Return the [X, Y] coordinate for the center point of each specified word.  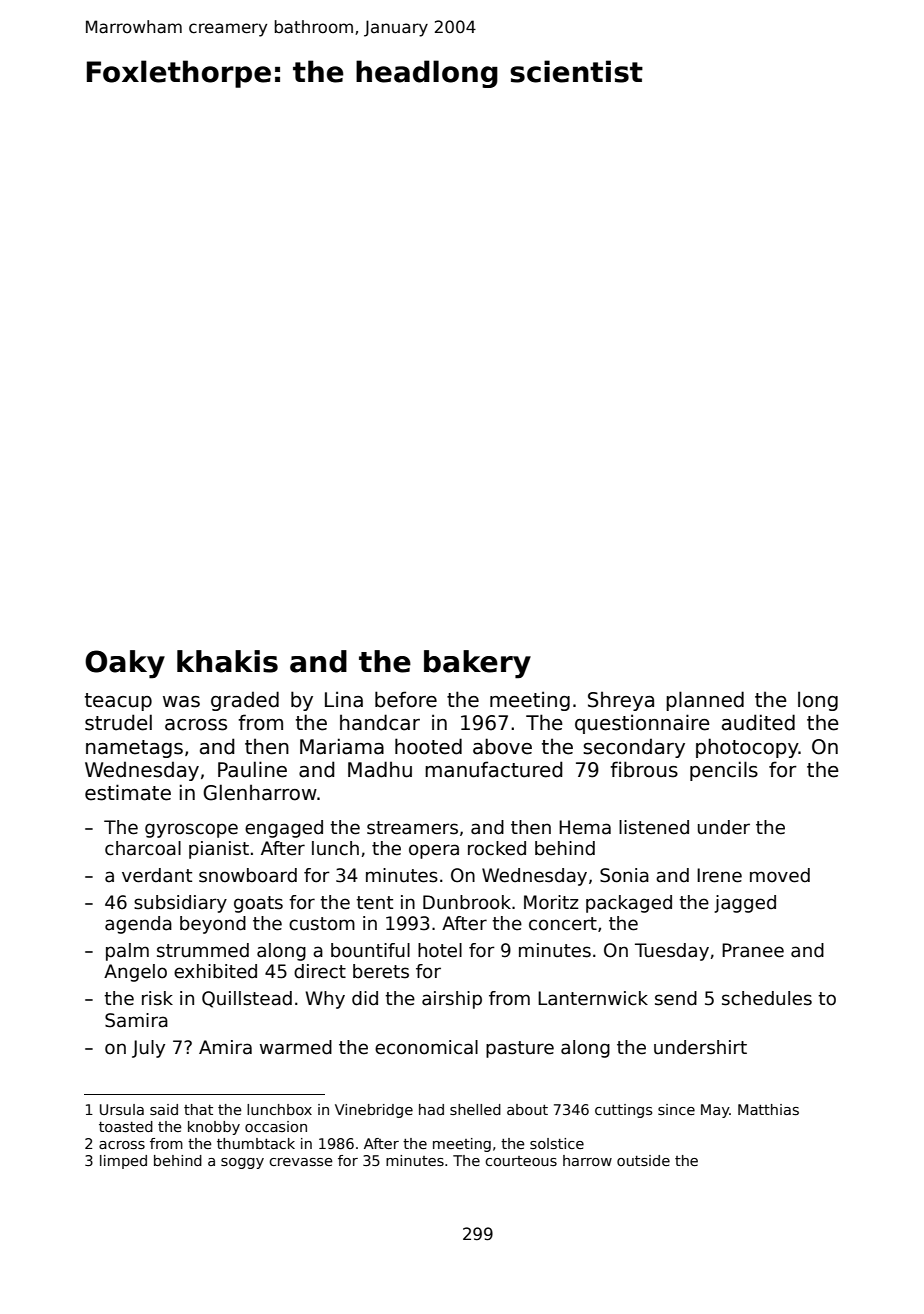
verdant [157, 875]
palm [127, 952]
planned [705, 701]
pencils [724, 771]
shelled [475, 1109]
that [198, 1109]
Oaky [125, 664]
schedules [767, 998]
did [365, 998]
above [502, 746]
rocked [497, 848]
